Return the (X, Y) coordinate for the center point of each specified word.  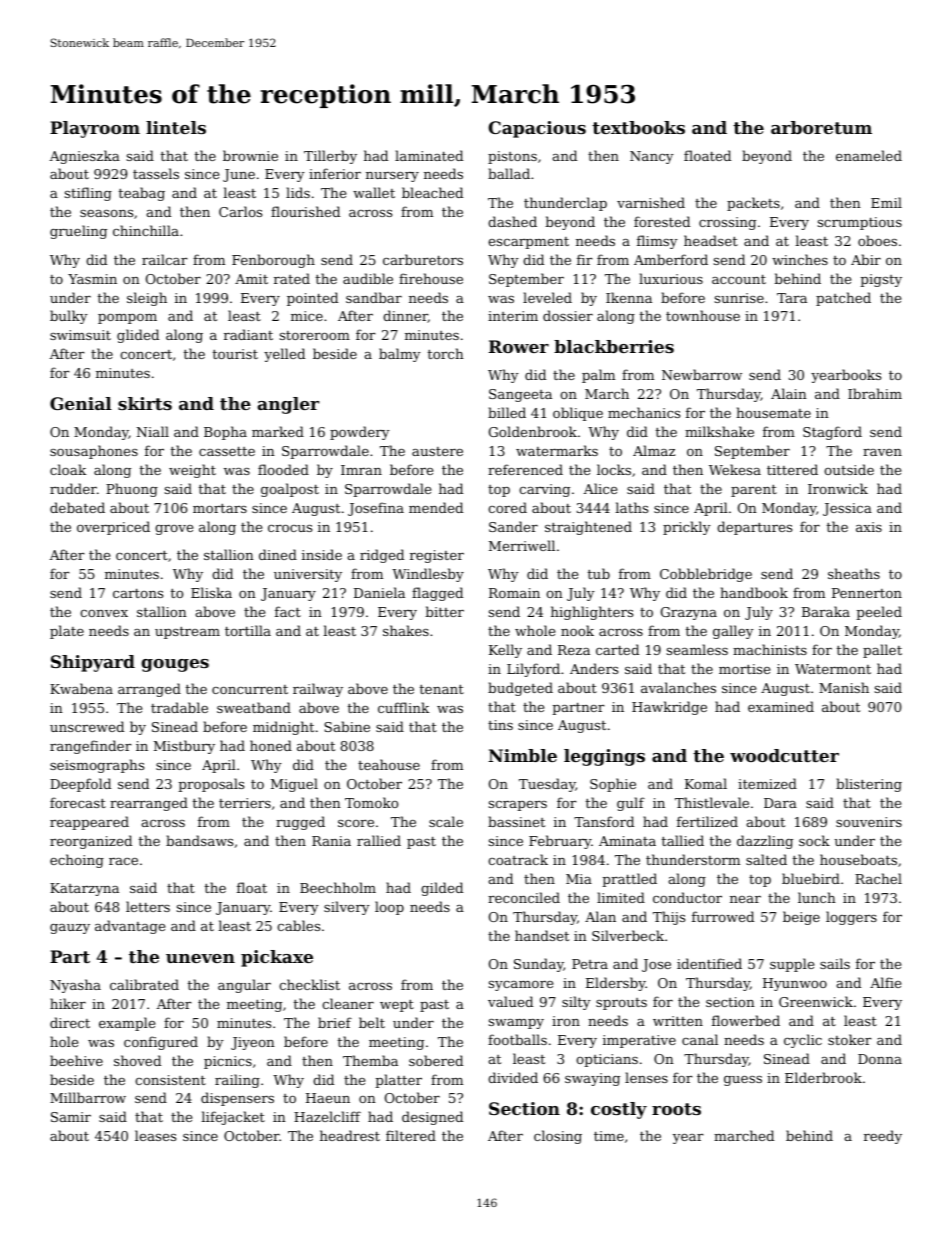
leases (155, 1135)
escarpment (528, 243)
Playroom (95, 129)
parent (754, 490)
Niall (153, 431)
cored (507, 507)
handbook (754, 592)
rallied (379, 840)
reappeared (89, 823)
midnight (283, 728)
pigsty (881, 280)
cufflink (403, 707)
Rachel (878, 878)
